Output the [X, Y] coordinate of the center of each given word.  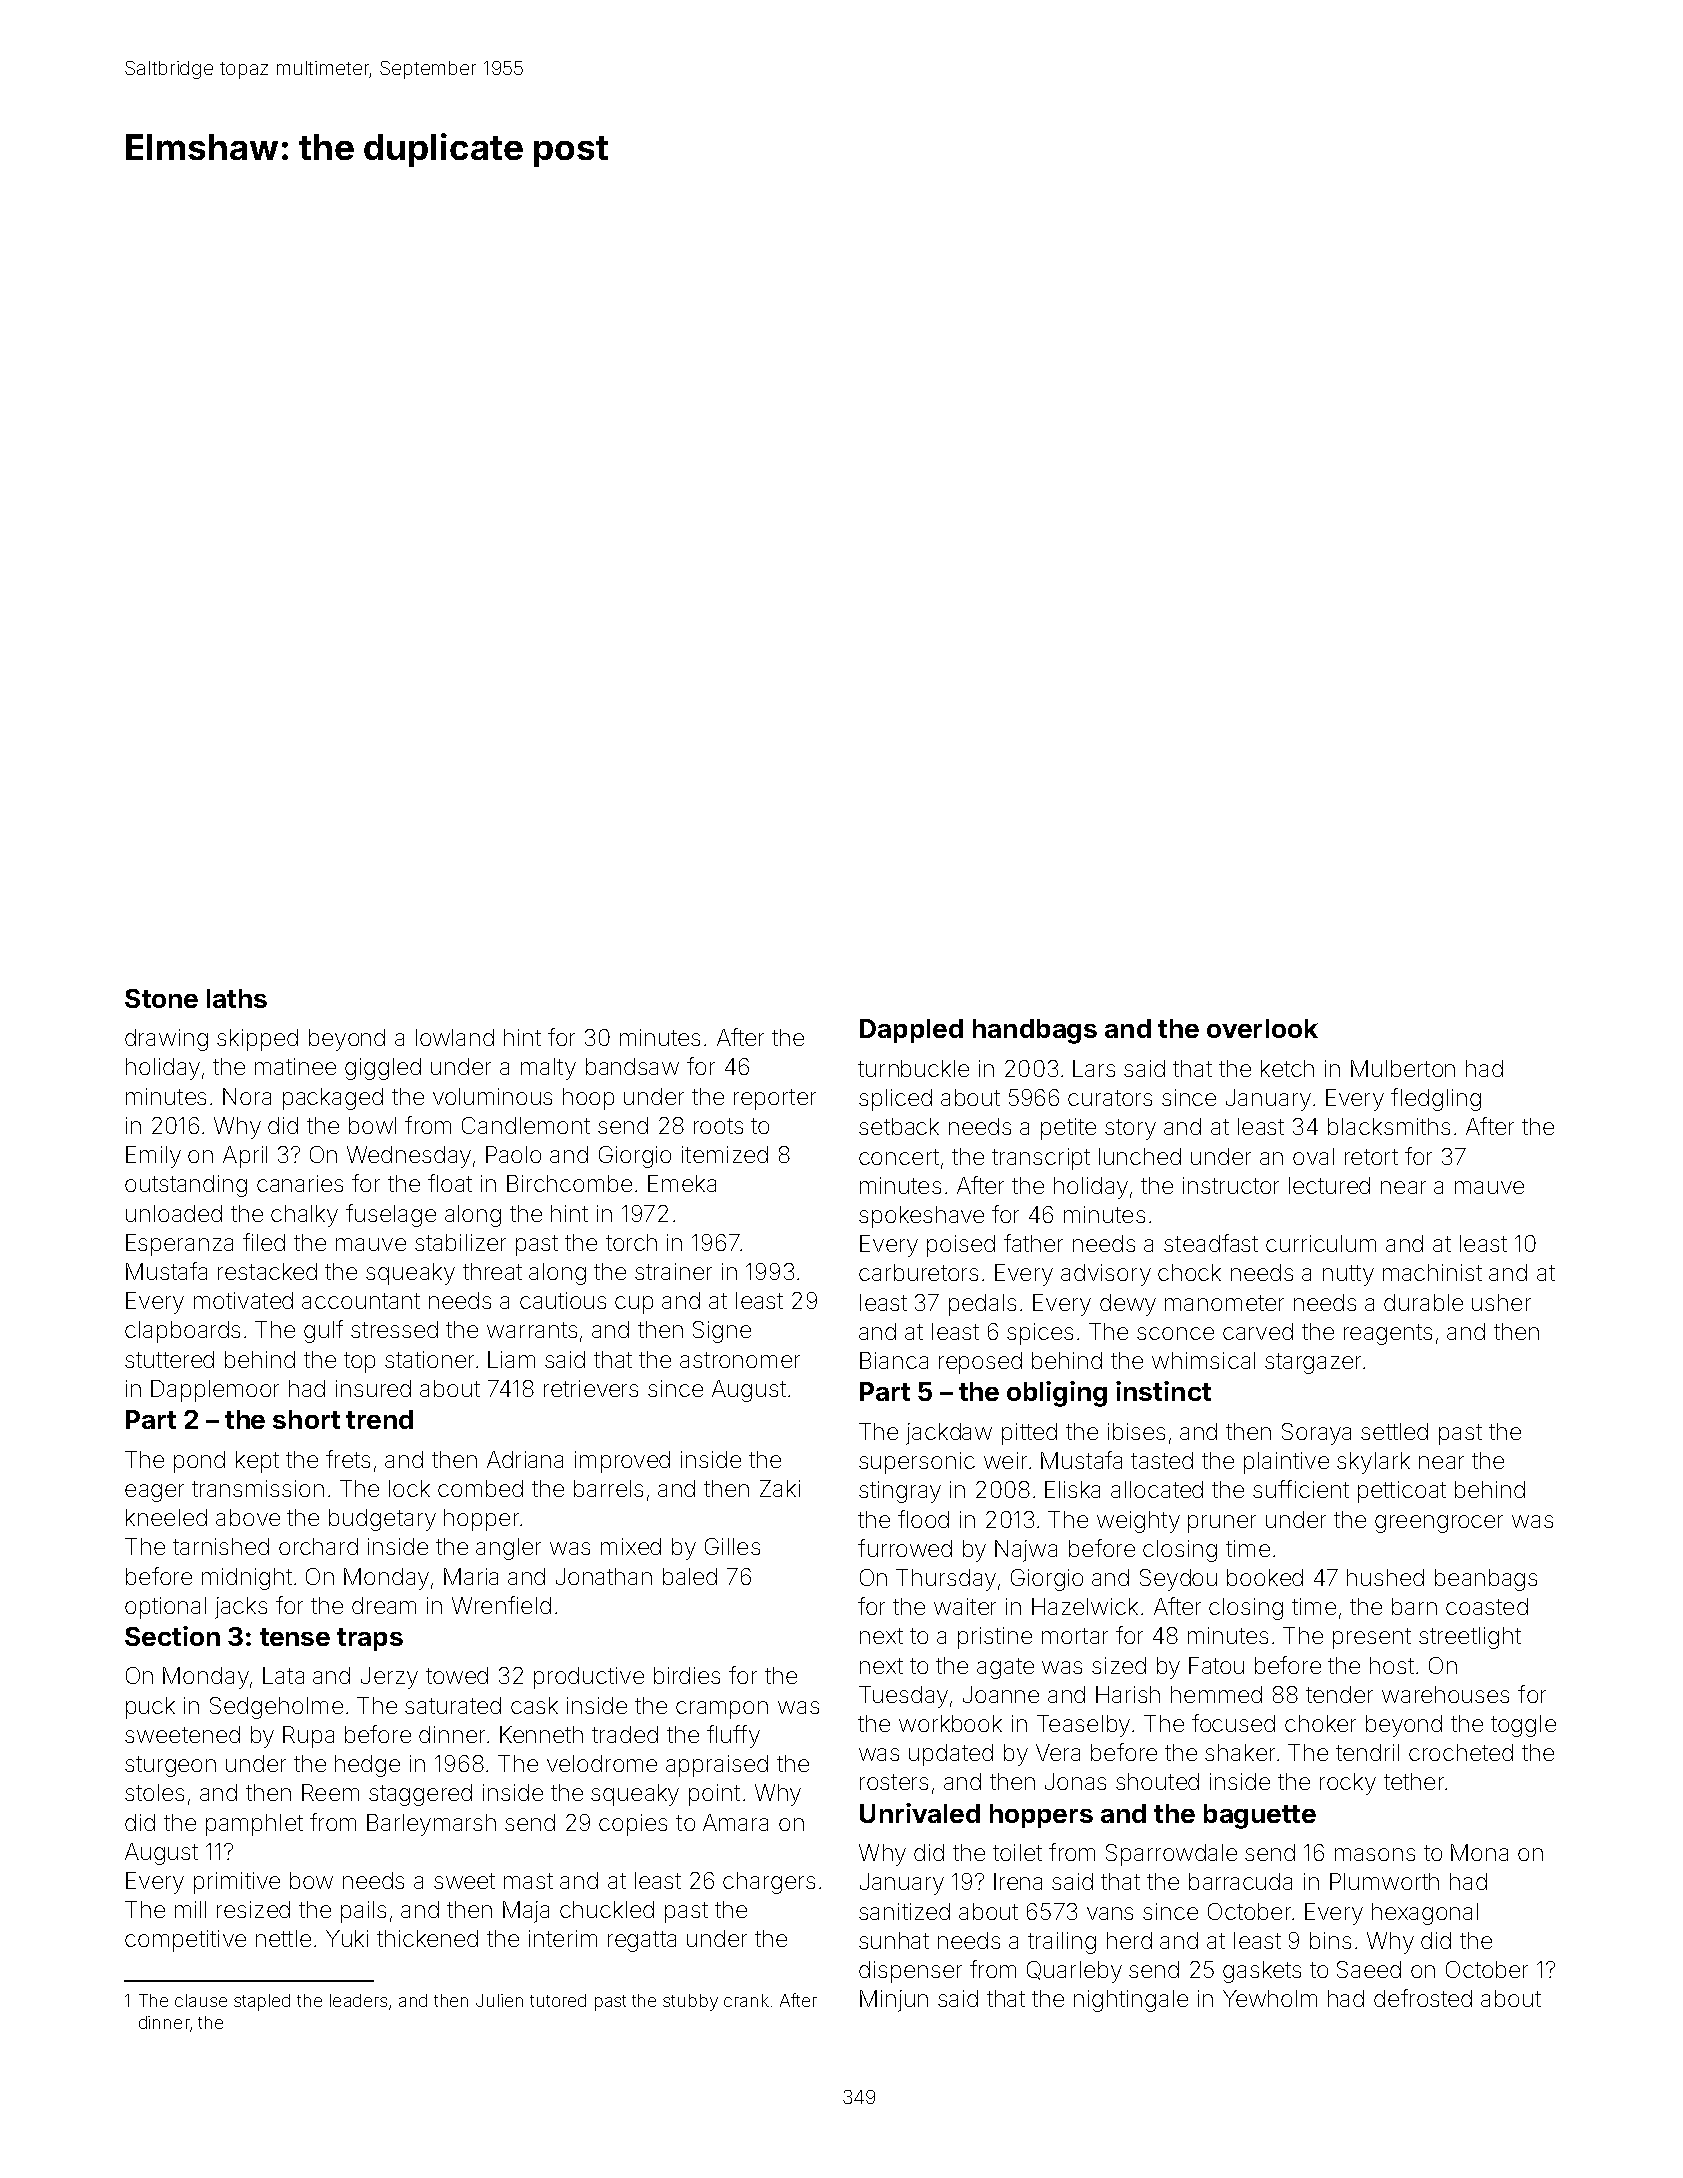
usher [1501, 1302]
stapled [262, 2002]
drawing [166, 1040]
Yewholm [1270, 1998]
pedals [982, 1305]
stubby [690, 2002]
